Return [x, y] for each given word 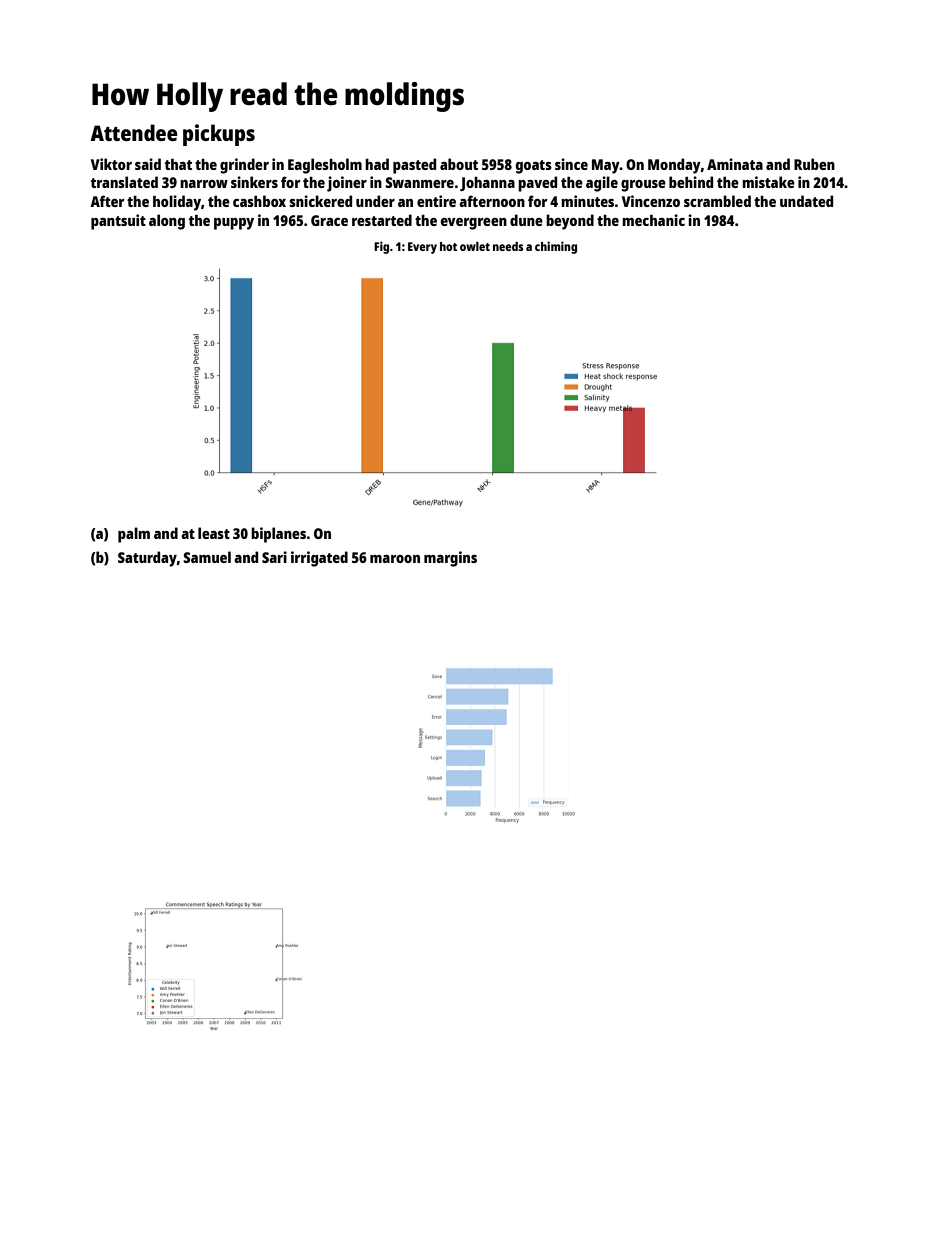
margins [450, 559]
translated [124, 182]
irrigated [319, 559]
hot [448, 246]
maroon [395, 559]
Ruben [814, 164]
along [167, 222]
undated [806, 201]
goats [534, 167]
